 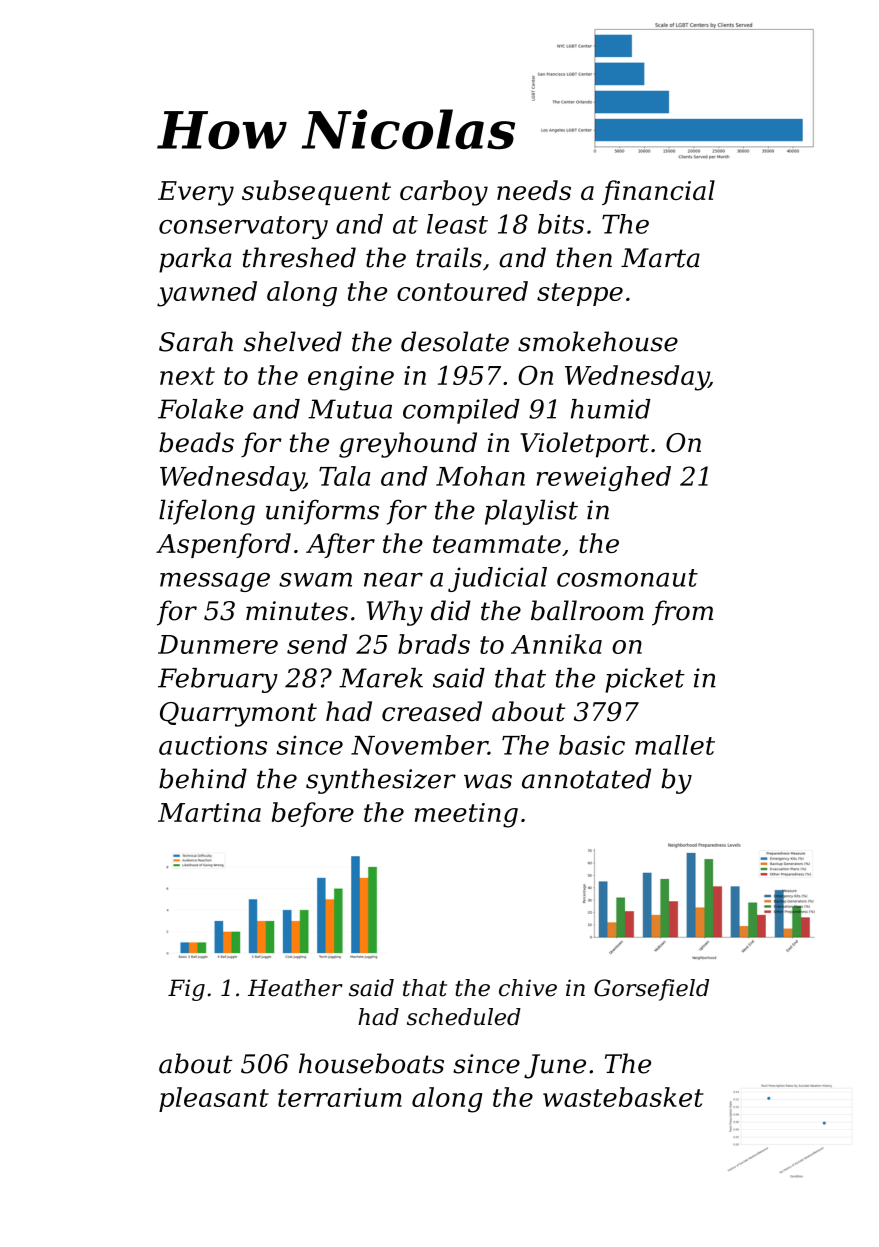 What do you see at coordinates (196, 193) in the document?
I see `Every` at bounding box center [196, 193].
